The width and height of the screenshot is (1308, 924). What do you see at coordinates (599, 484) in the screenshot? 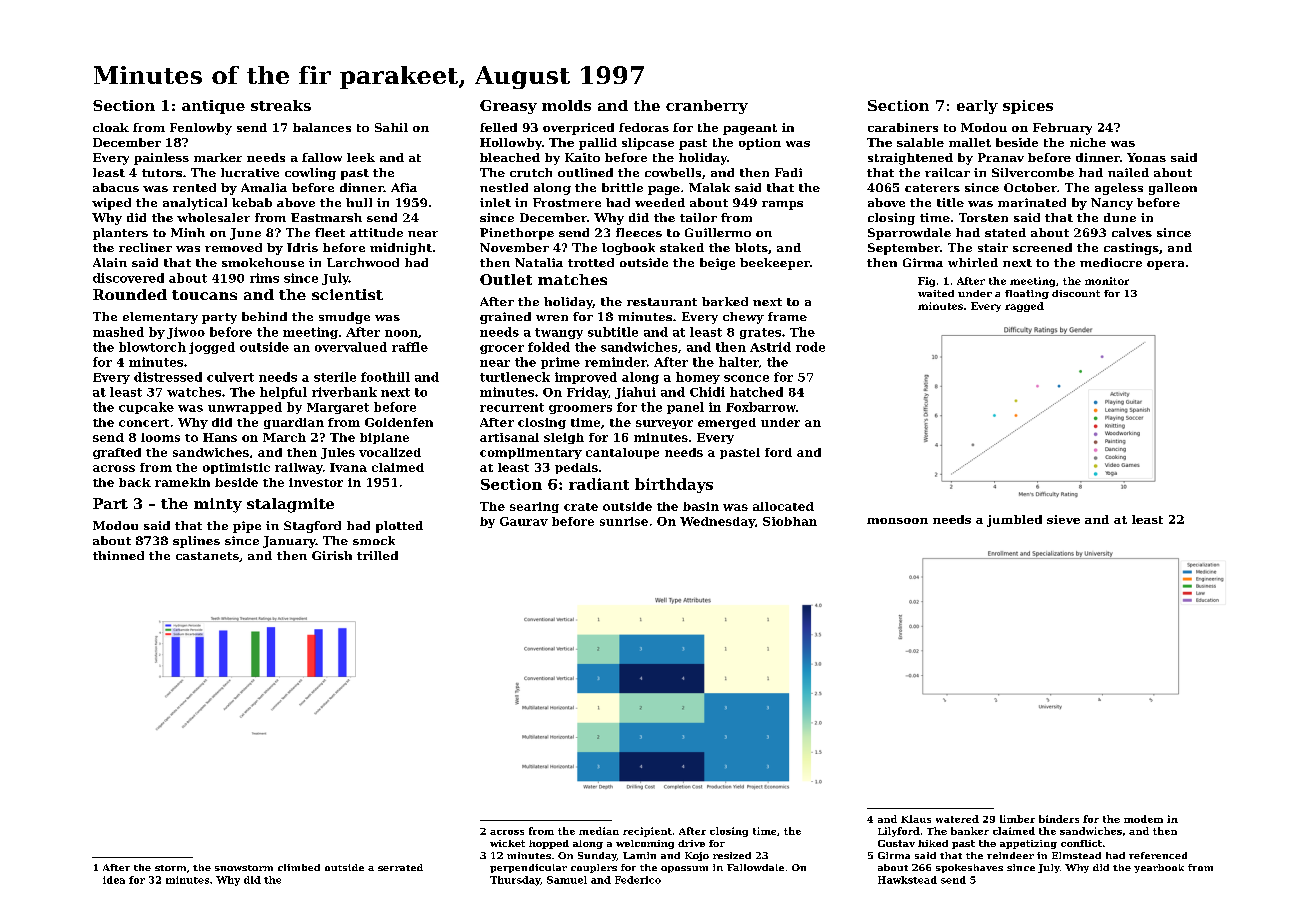
I see `radiant` at bounding box center [599, 484].
